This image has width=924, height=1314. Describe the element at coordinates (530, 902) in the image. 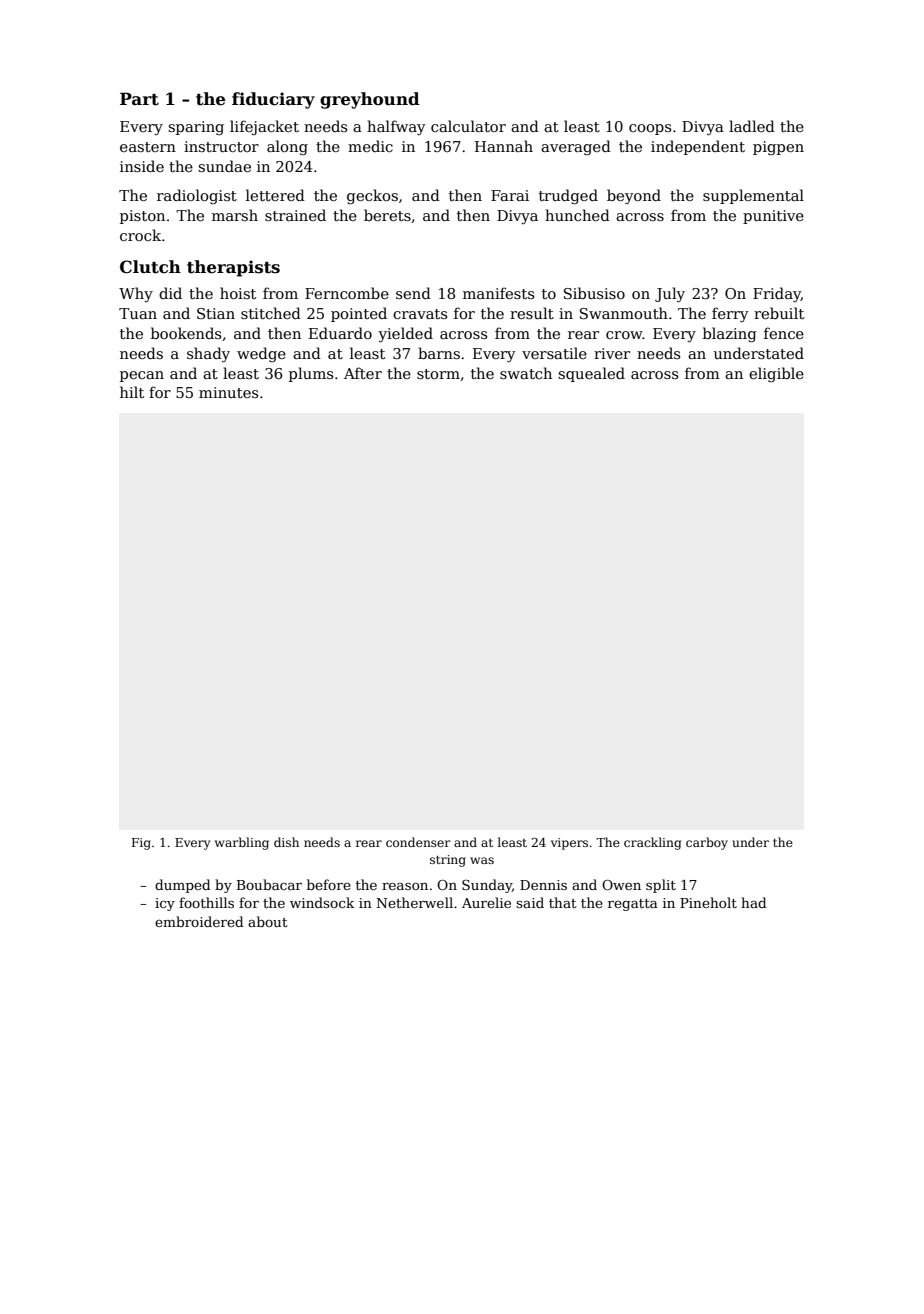

I see `said` at that location.
